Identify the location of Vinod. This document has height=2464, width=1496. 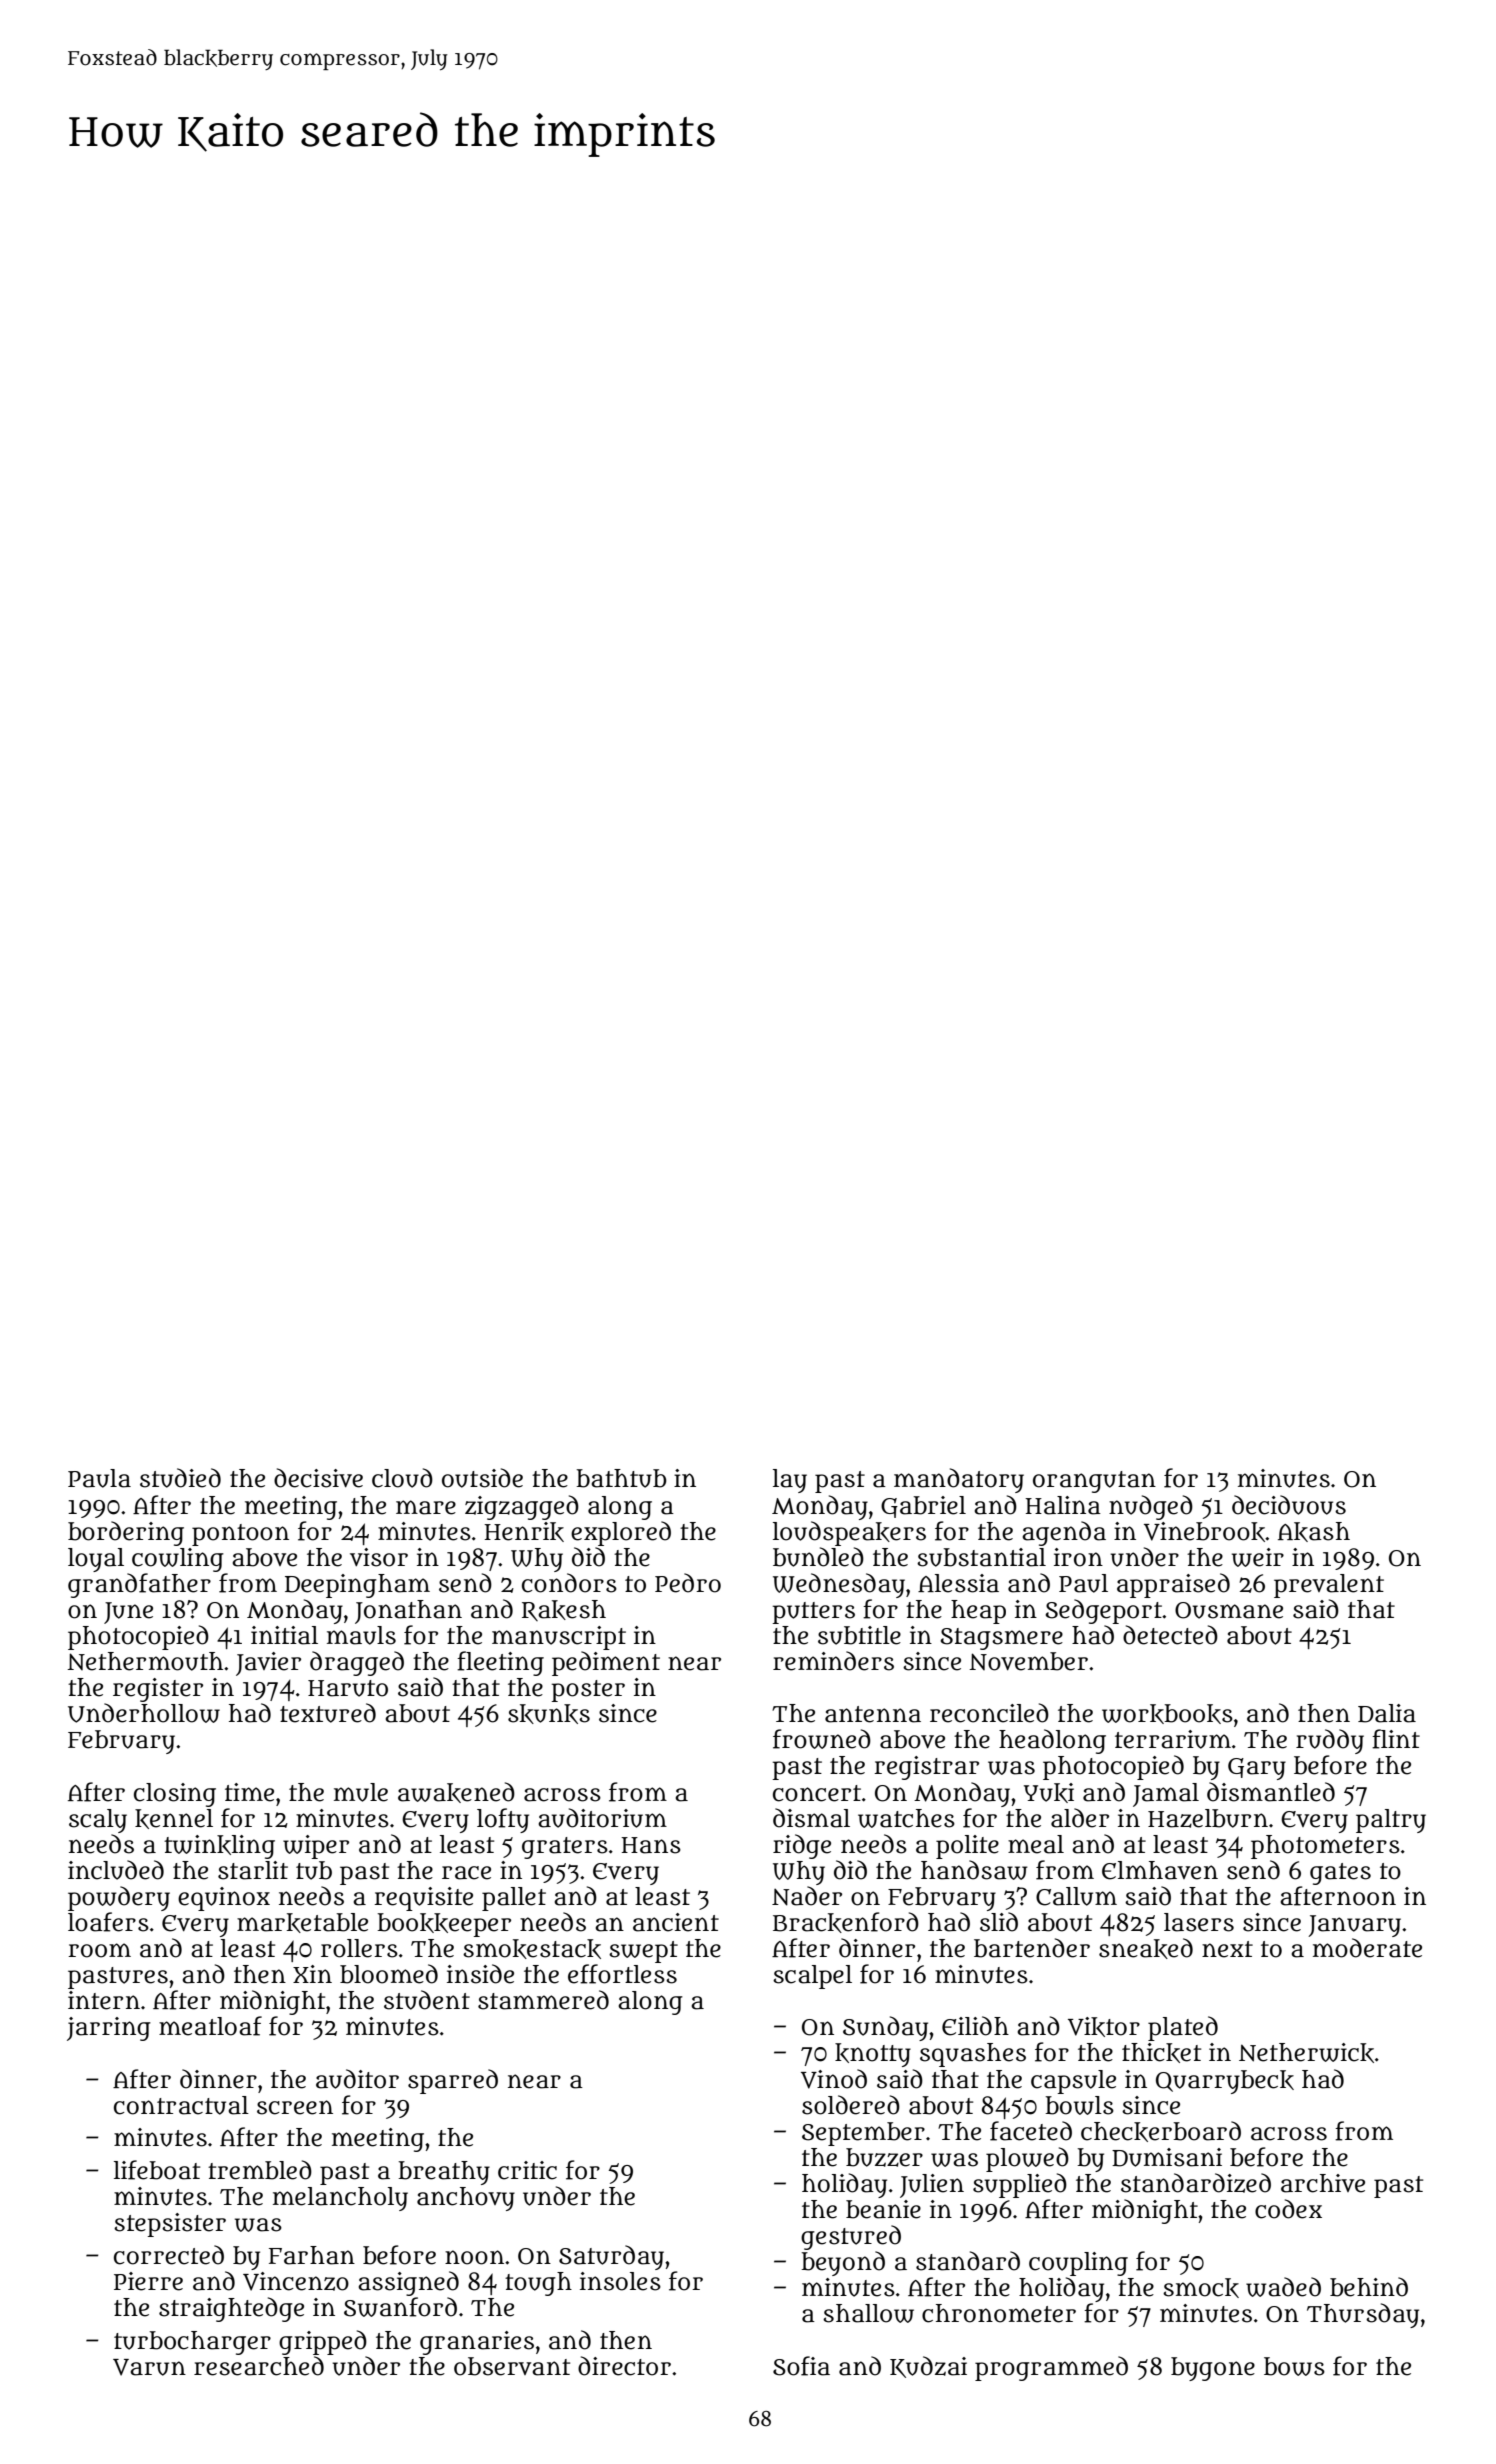
(834, 2079).
